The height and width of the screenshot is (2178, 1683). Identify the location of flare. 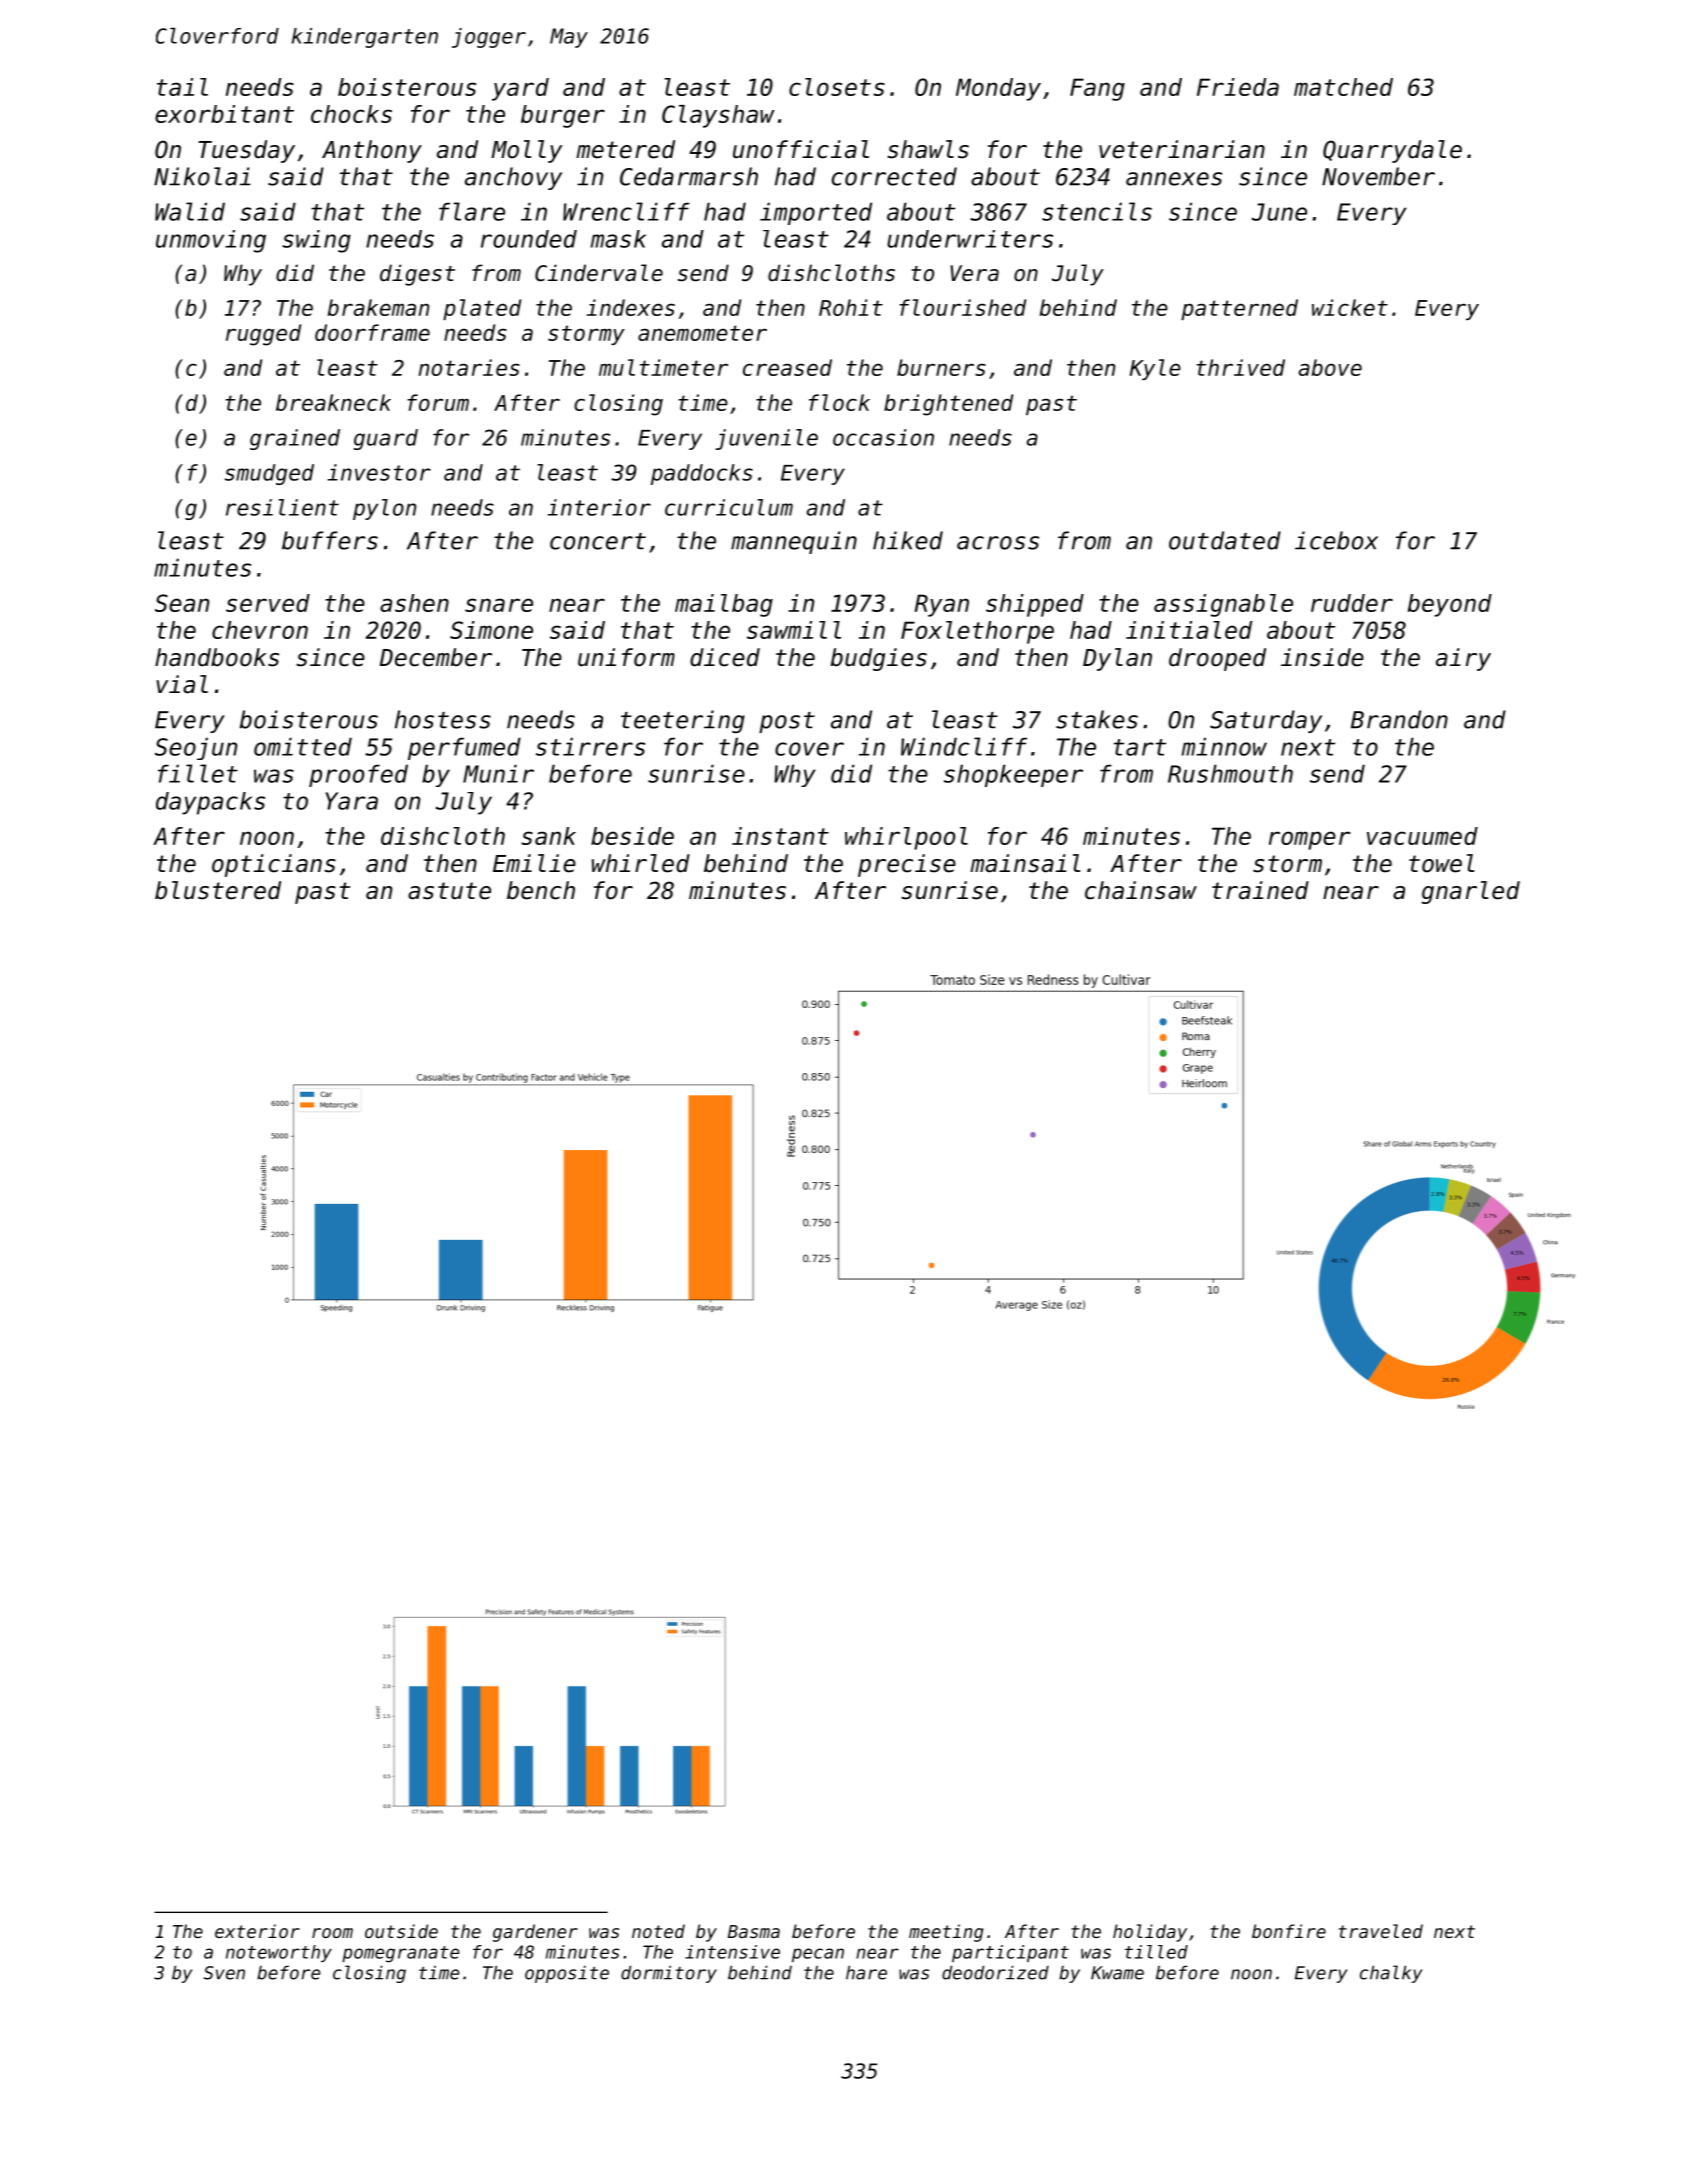
(472, 211).
